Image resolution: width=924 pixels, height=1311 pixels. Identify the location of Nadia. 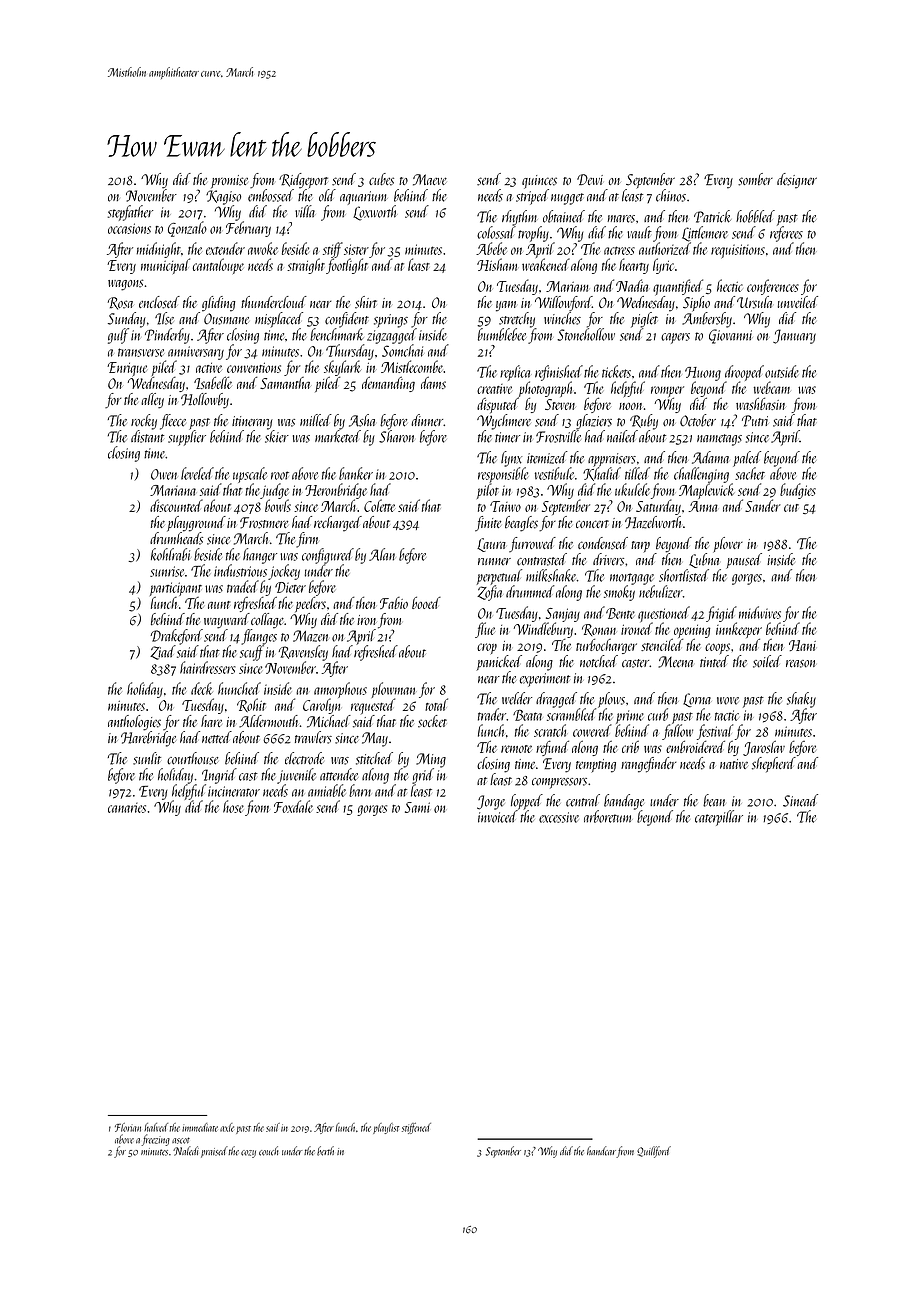
(632, 285).
